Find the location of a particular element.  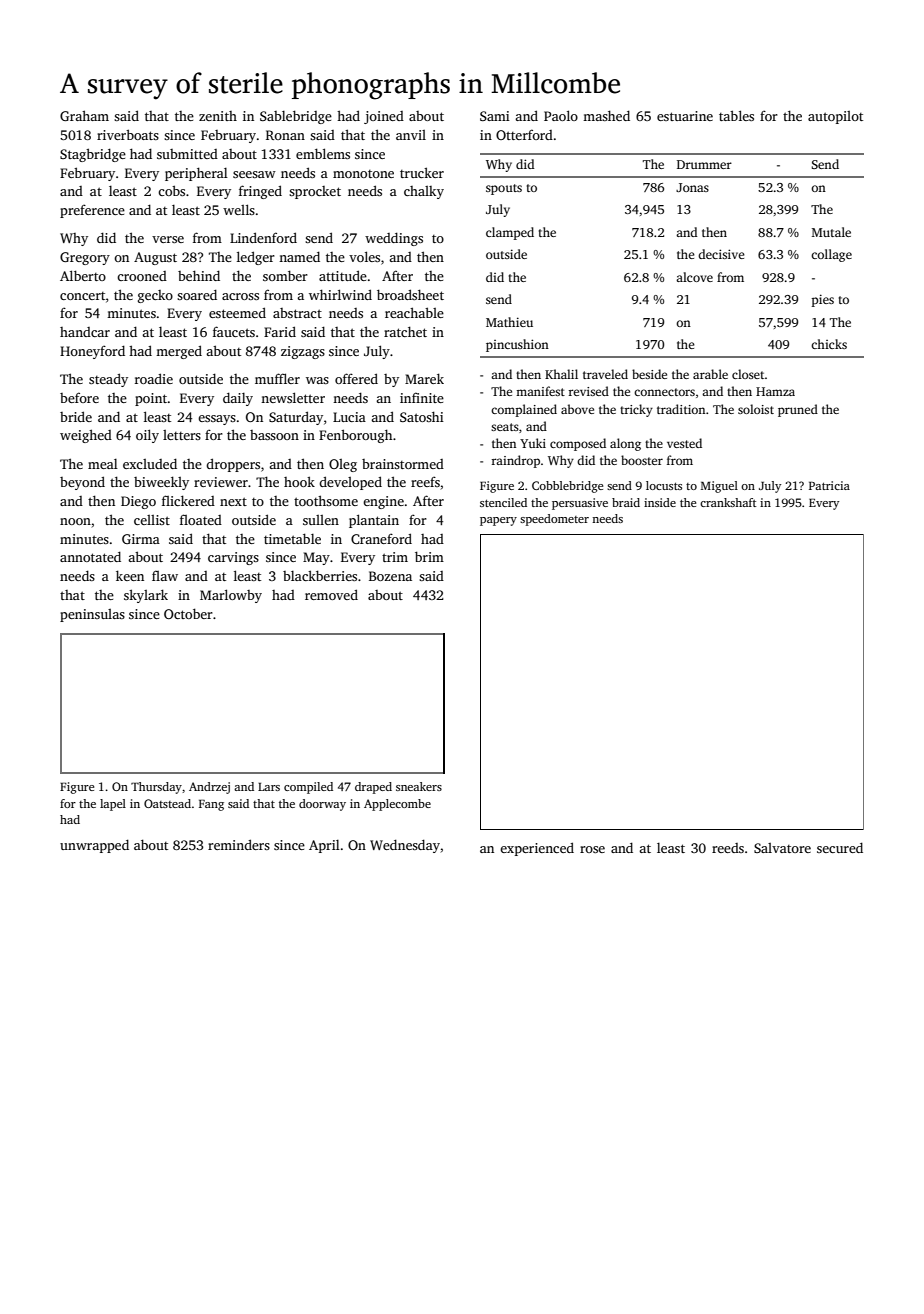

secured is located at coordinates (840, 847).
